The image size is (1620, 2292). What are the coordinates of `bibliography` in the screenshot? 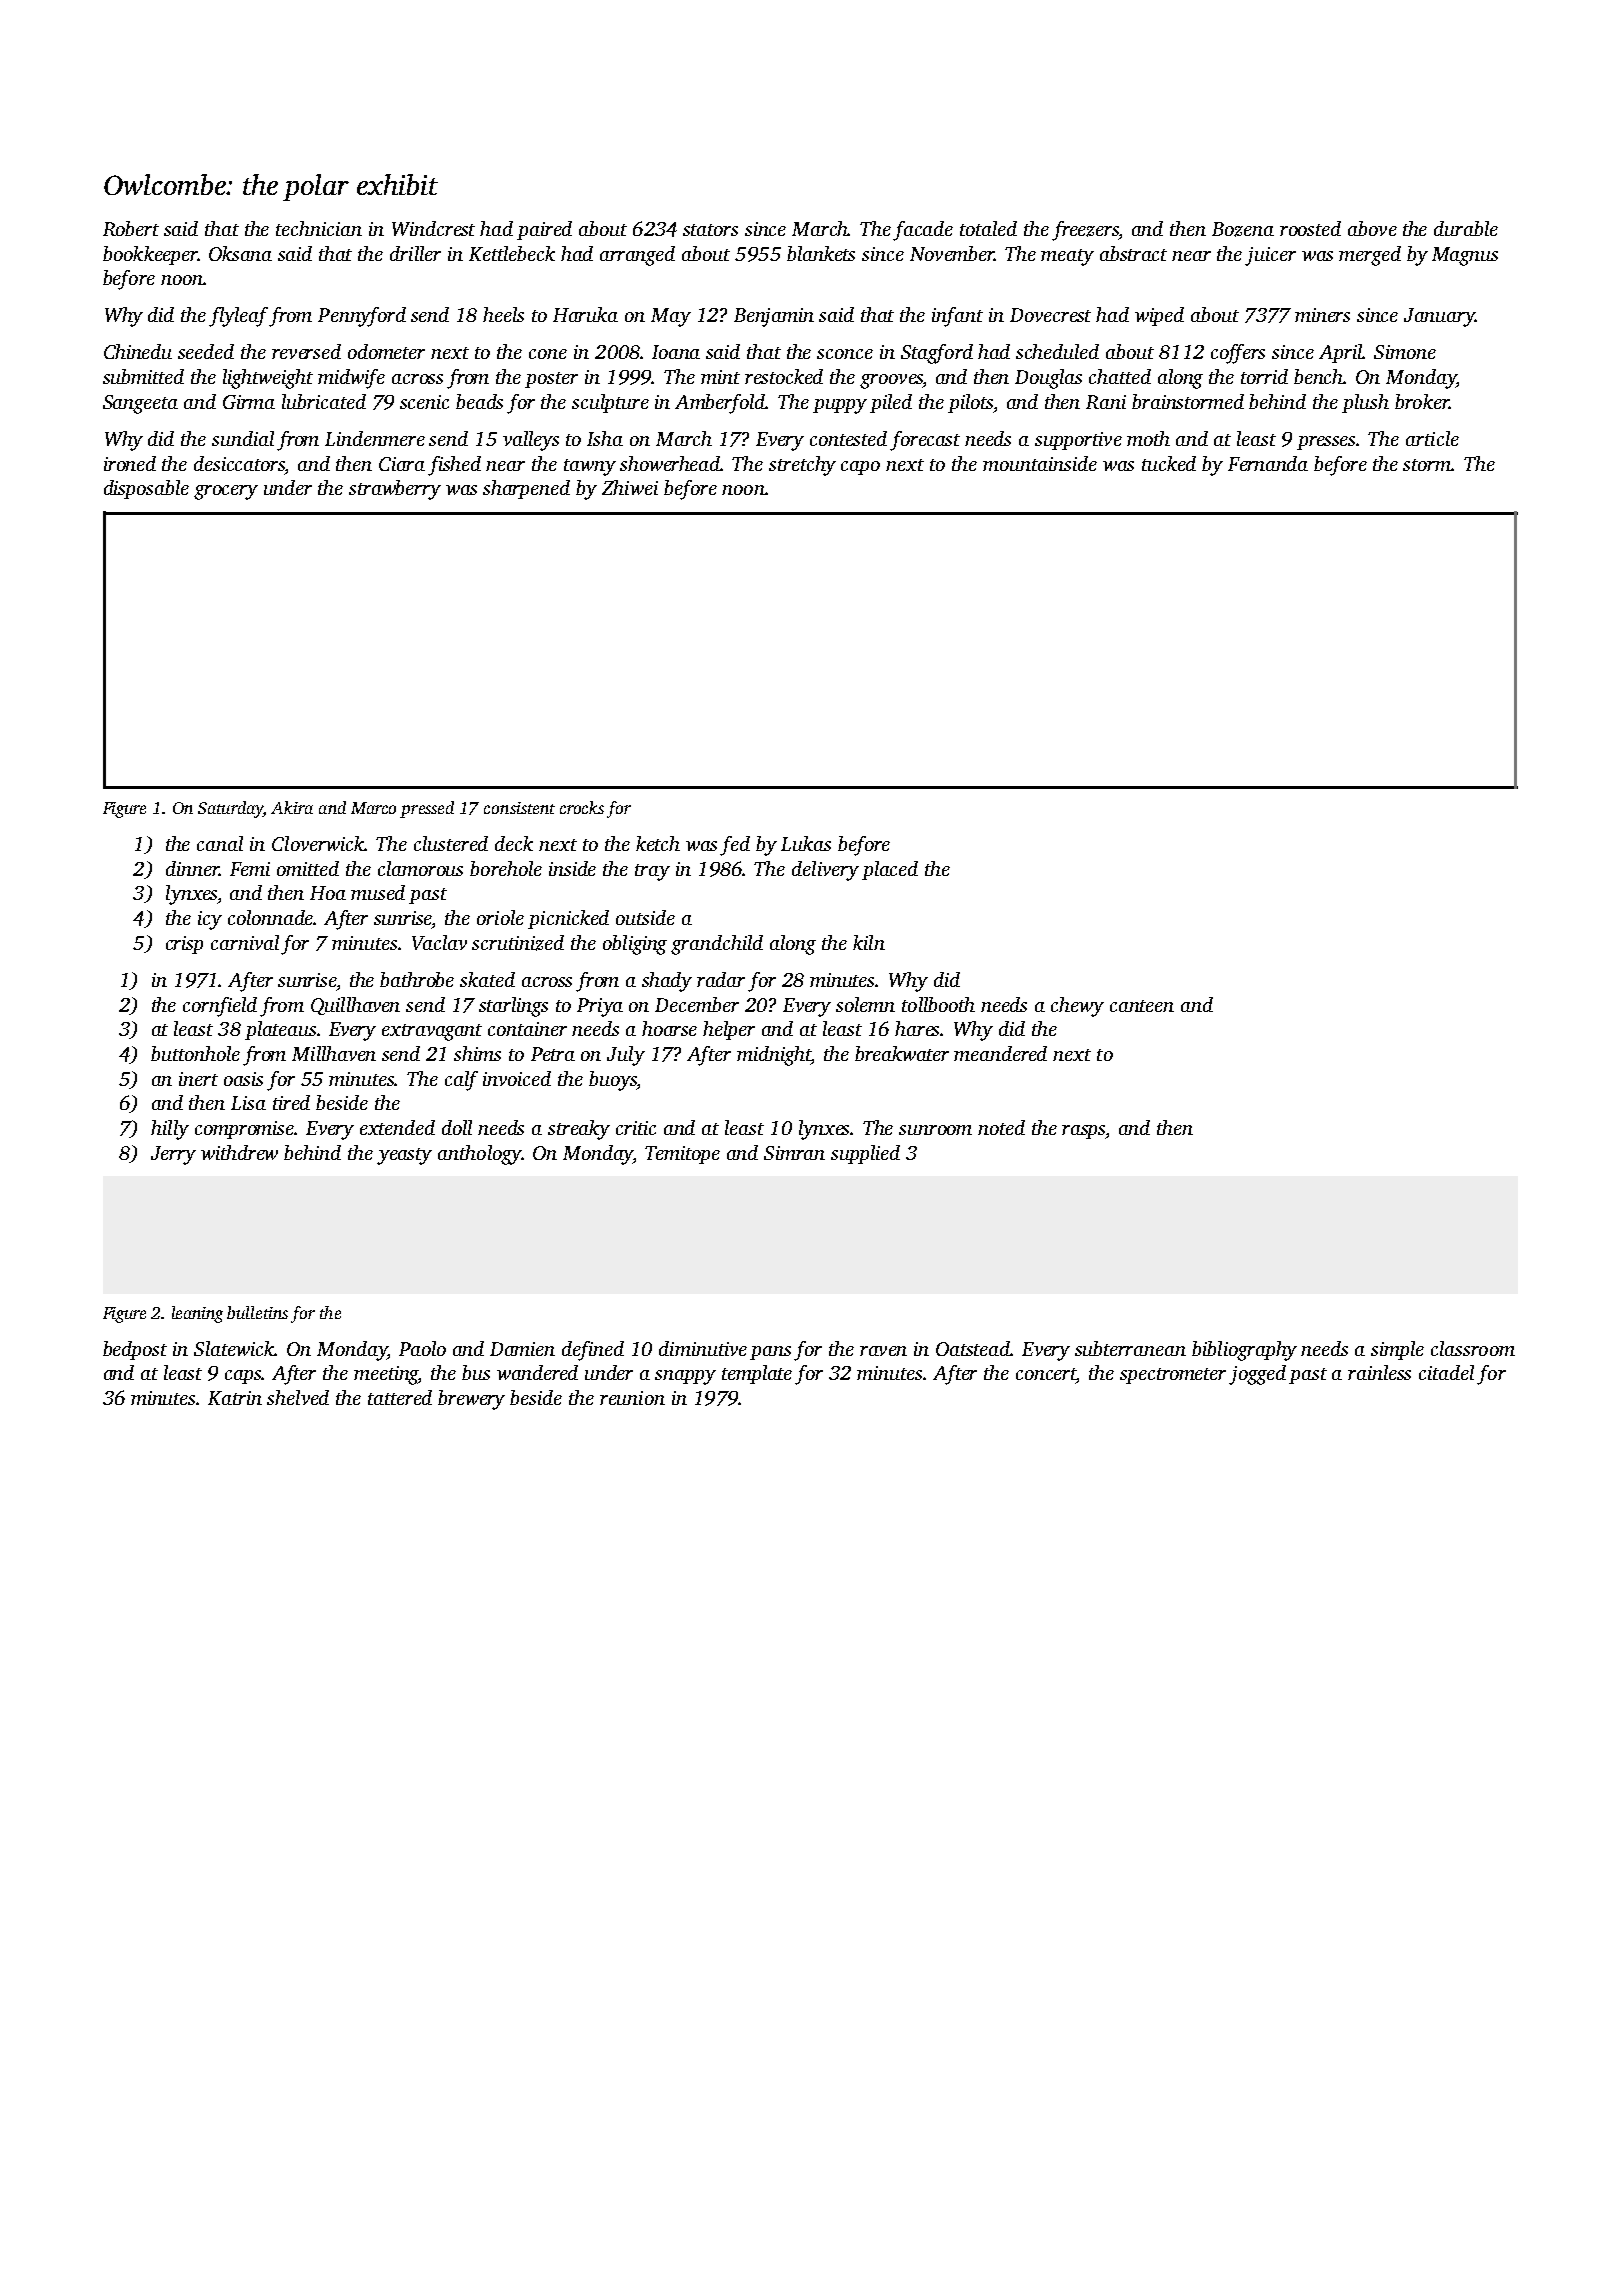 It's located at (1244, 1351).
